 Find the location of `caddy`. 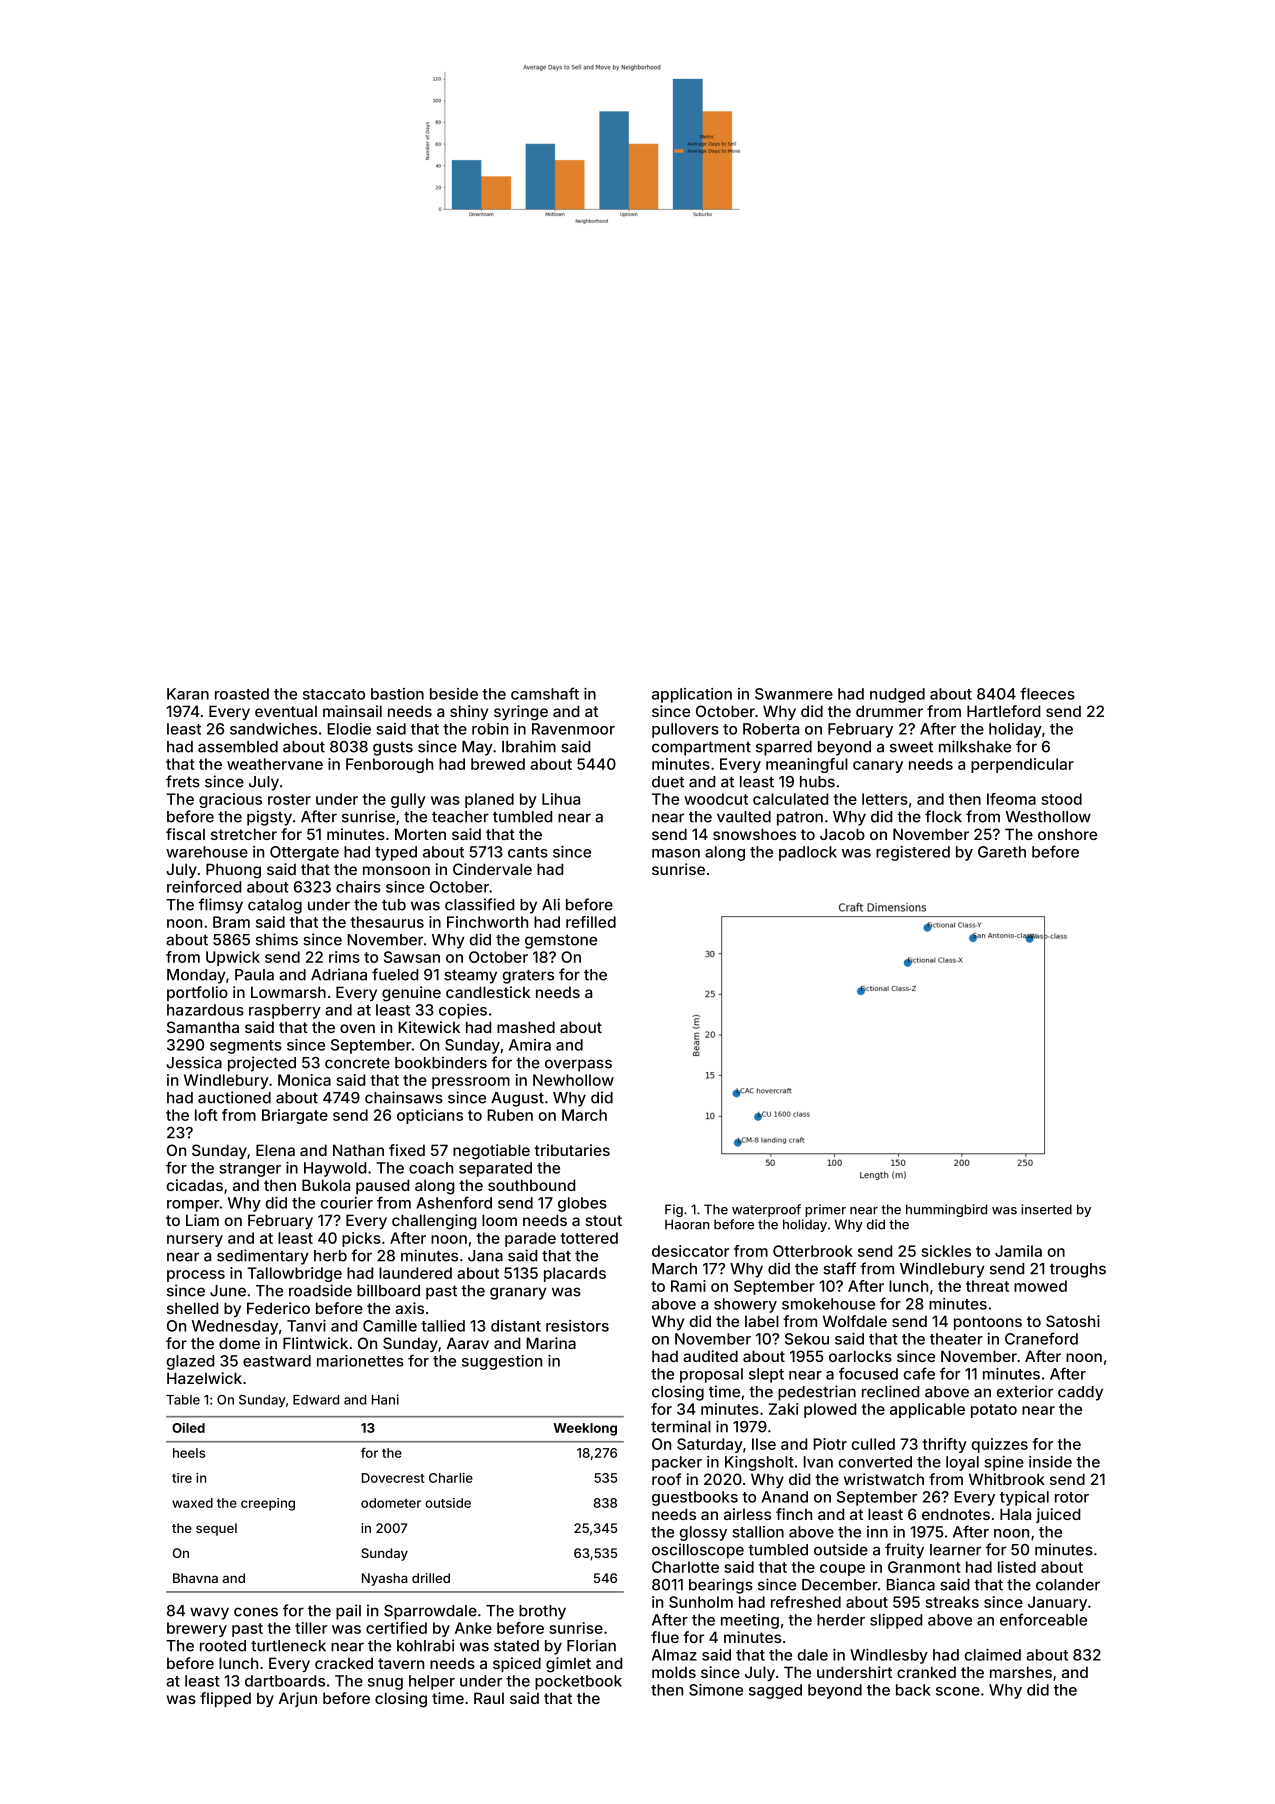

caddy is located at coordinates (1080, 1393).
